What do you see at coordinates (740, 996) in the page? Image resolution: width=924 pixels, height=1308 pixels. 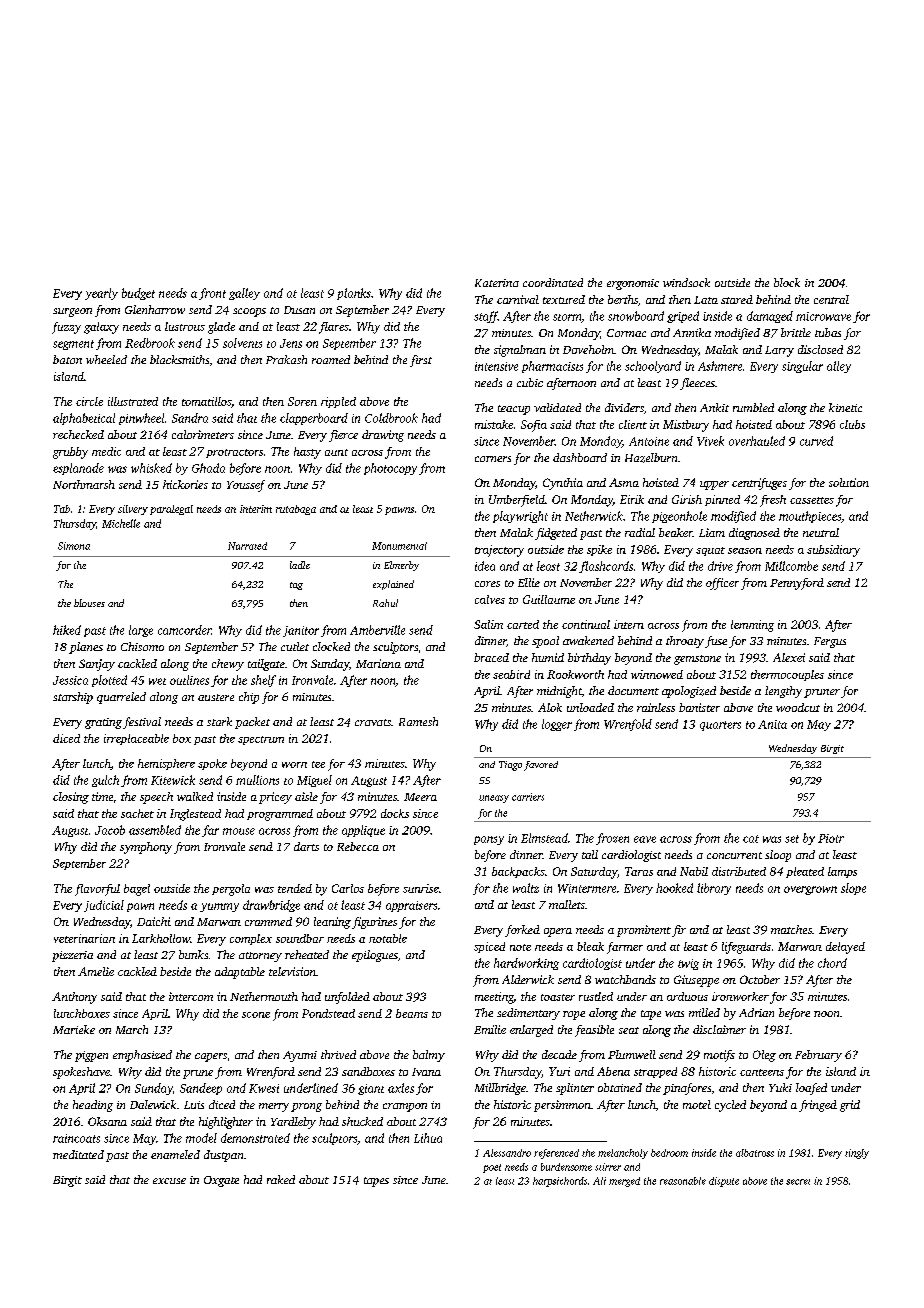 I see `ironworker` at bounding box center [740, 996].
